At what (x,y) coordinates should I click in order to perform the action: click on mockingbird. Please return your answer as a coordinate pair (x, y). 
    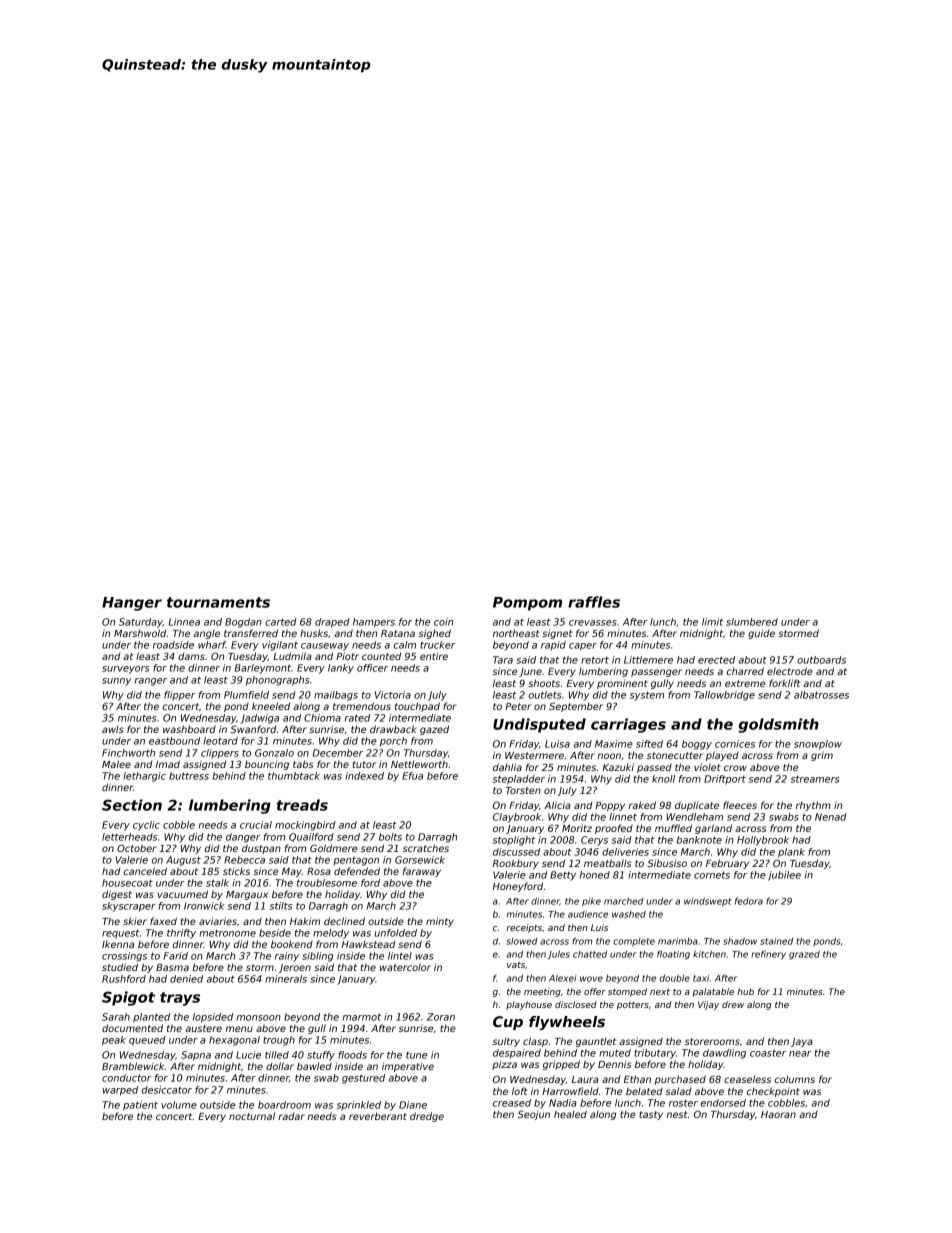
    Looking at the image, I should click on (305, 826).
